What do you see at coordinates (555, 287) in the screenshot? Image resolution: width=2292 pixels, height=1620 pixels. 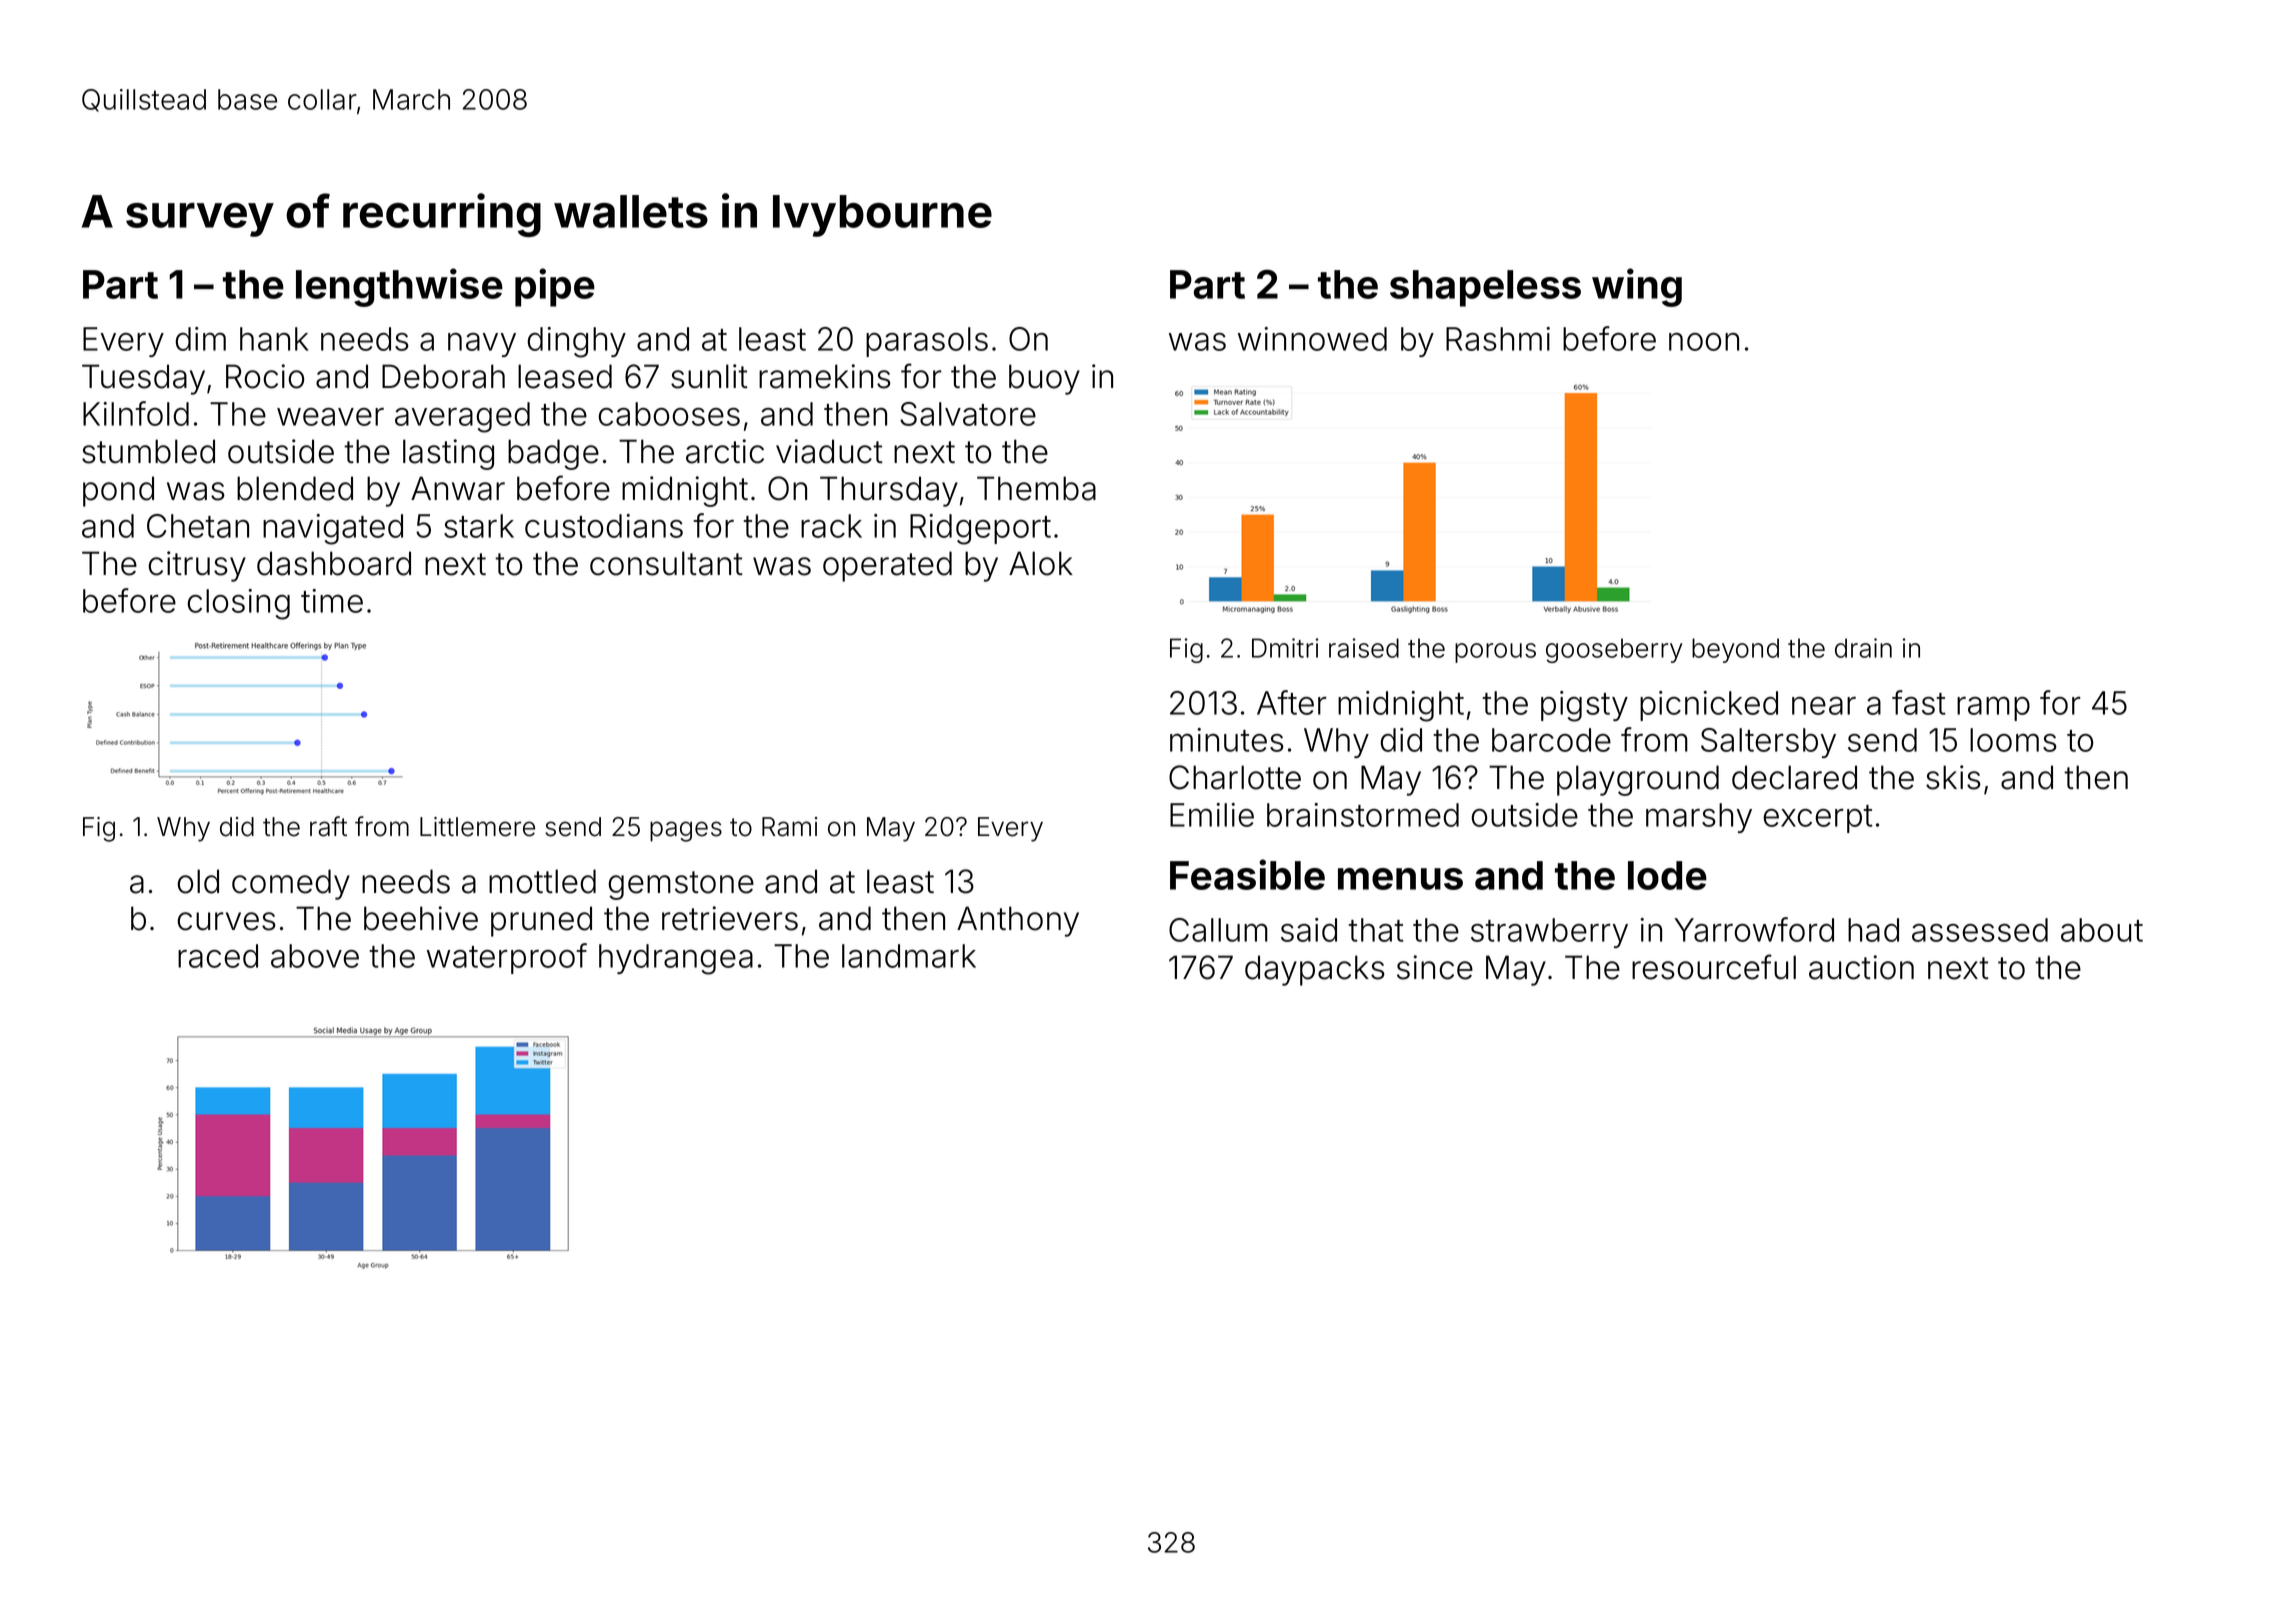 I see `pipe` at bounding box center [555, 287].
